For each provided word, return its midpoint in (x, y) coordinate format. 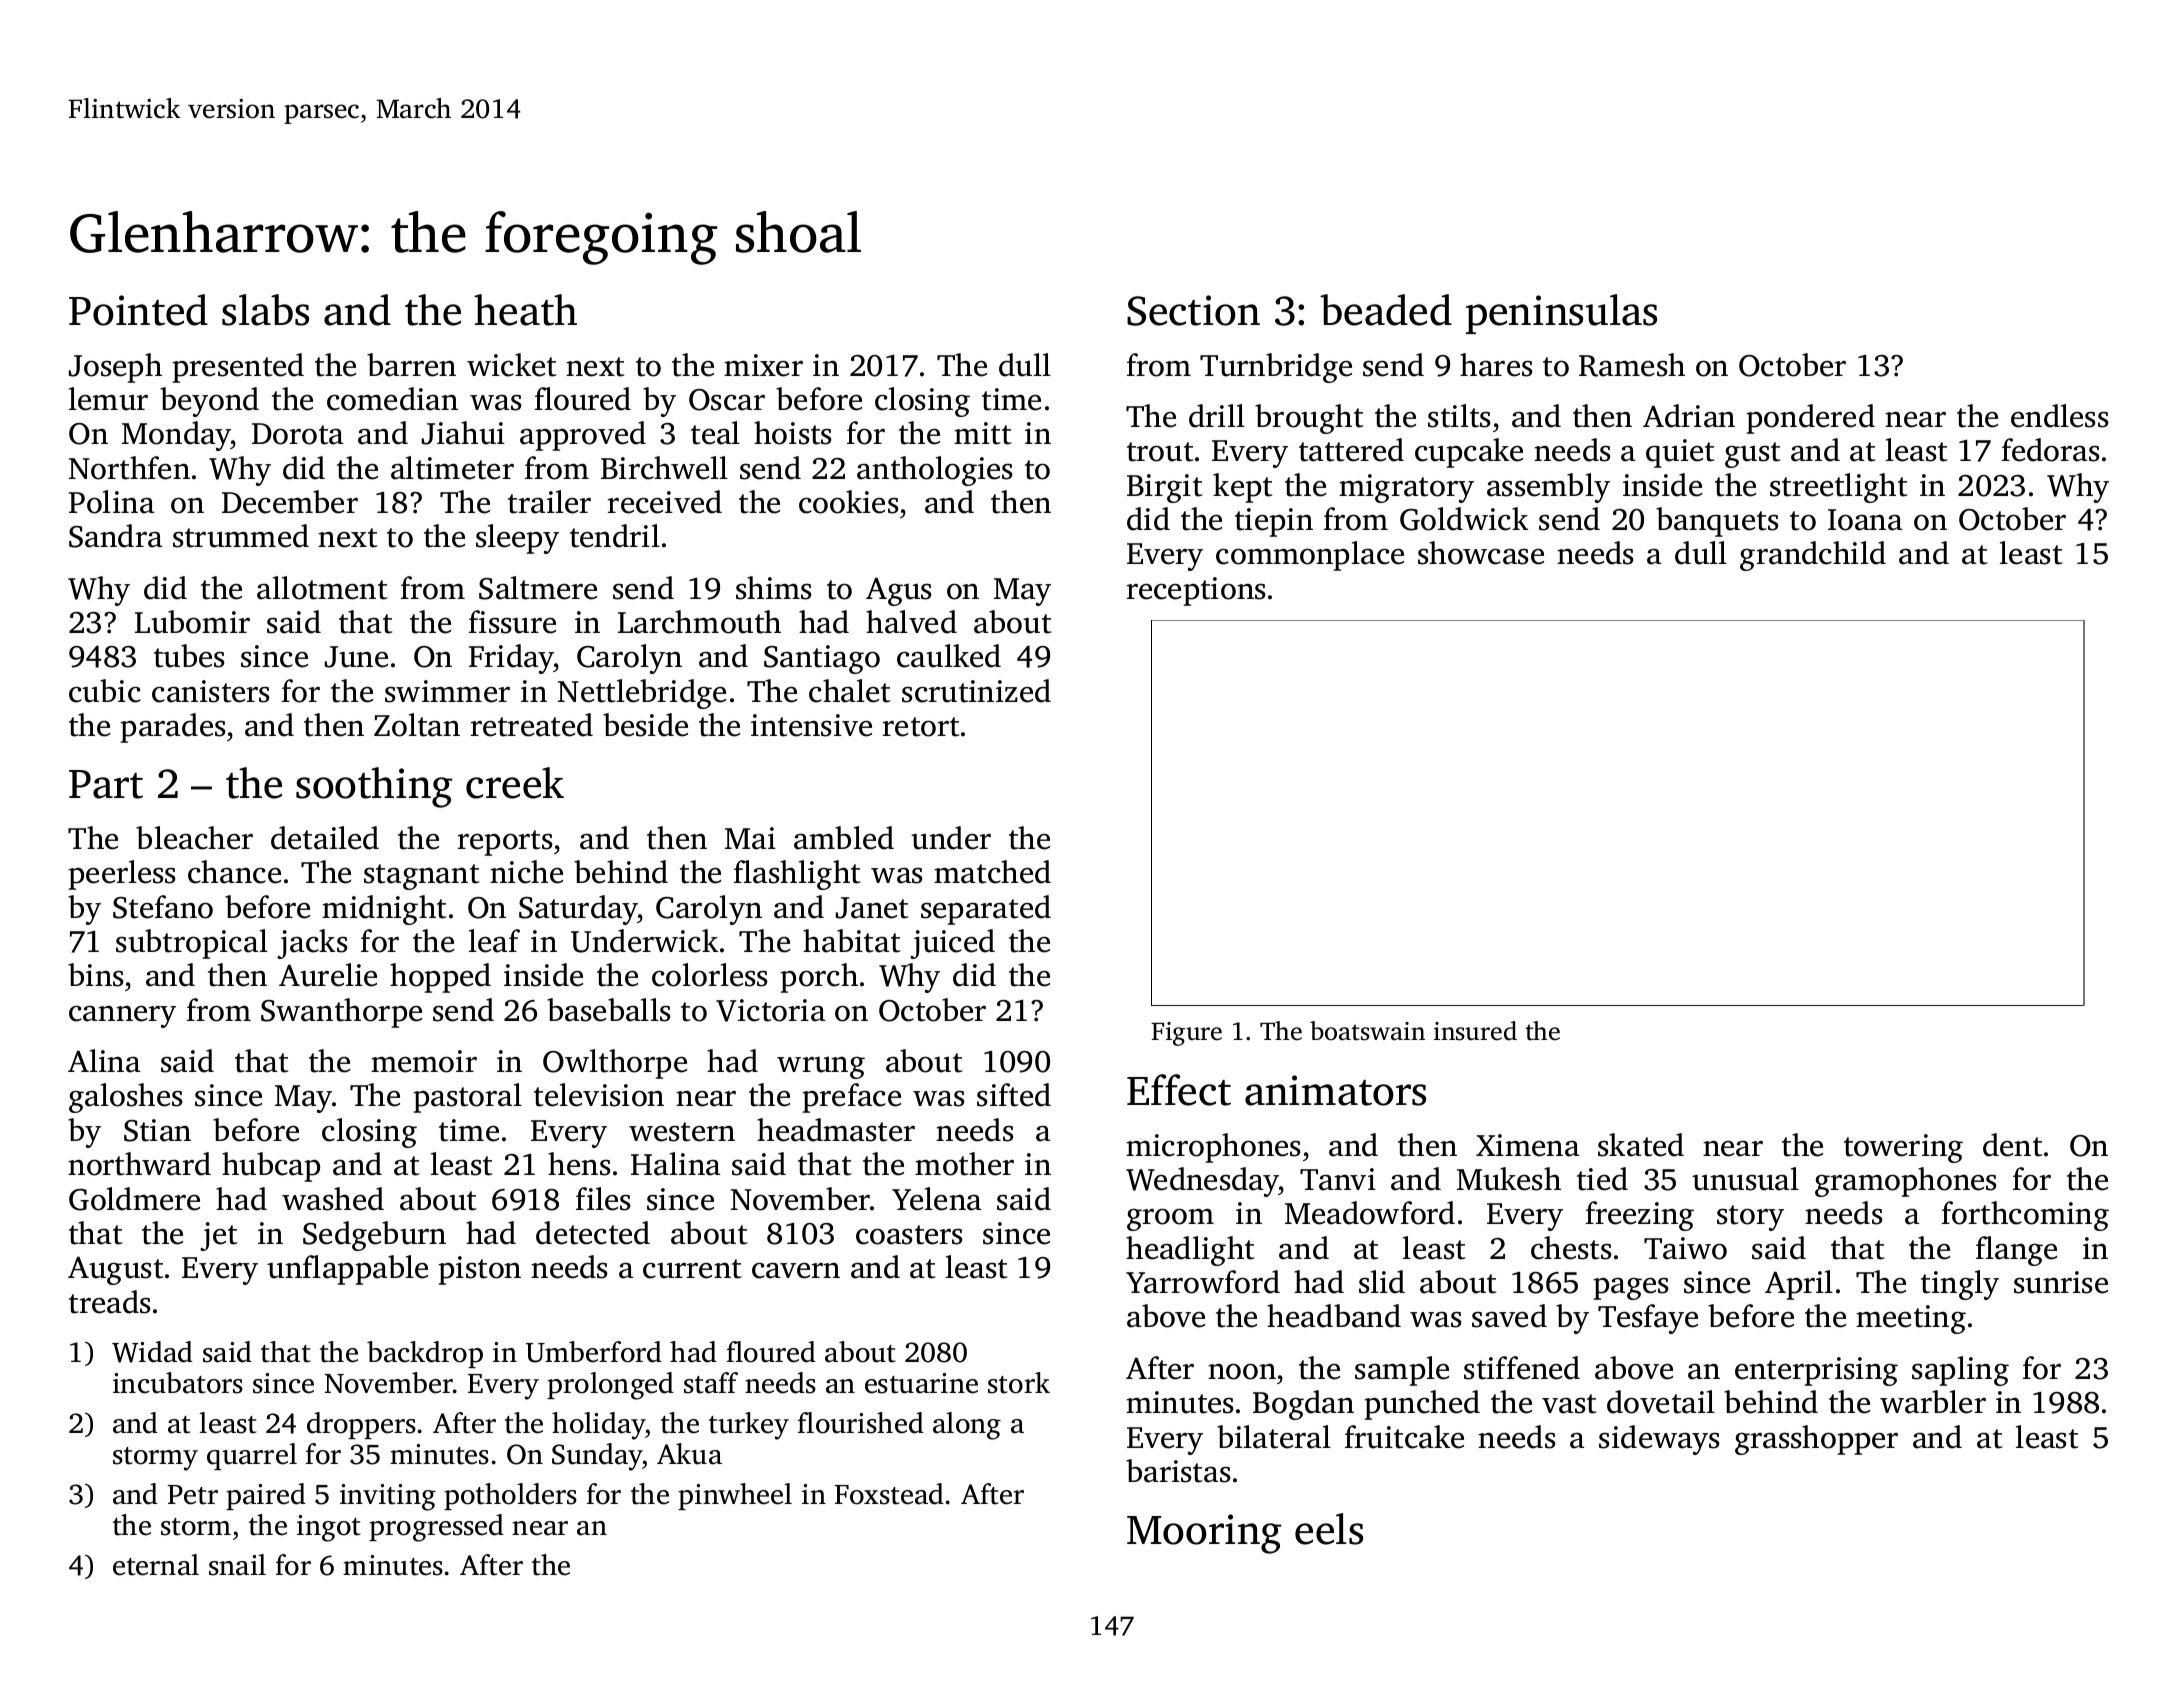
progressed (436, 1528)
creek (515, 783)
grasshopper (1816, 1440)
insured (1475, 1031)
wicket (512, 365)
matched (992, 872)
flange (2016, 1251)
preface (851, 1098)
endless (2059, 416)
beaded (1386, 310)
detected (593, 1233)
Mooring (1204, 1534)
